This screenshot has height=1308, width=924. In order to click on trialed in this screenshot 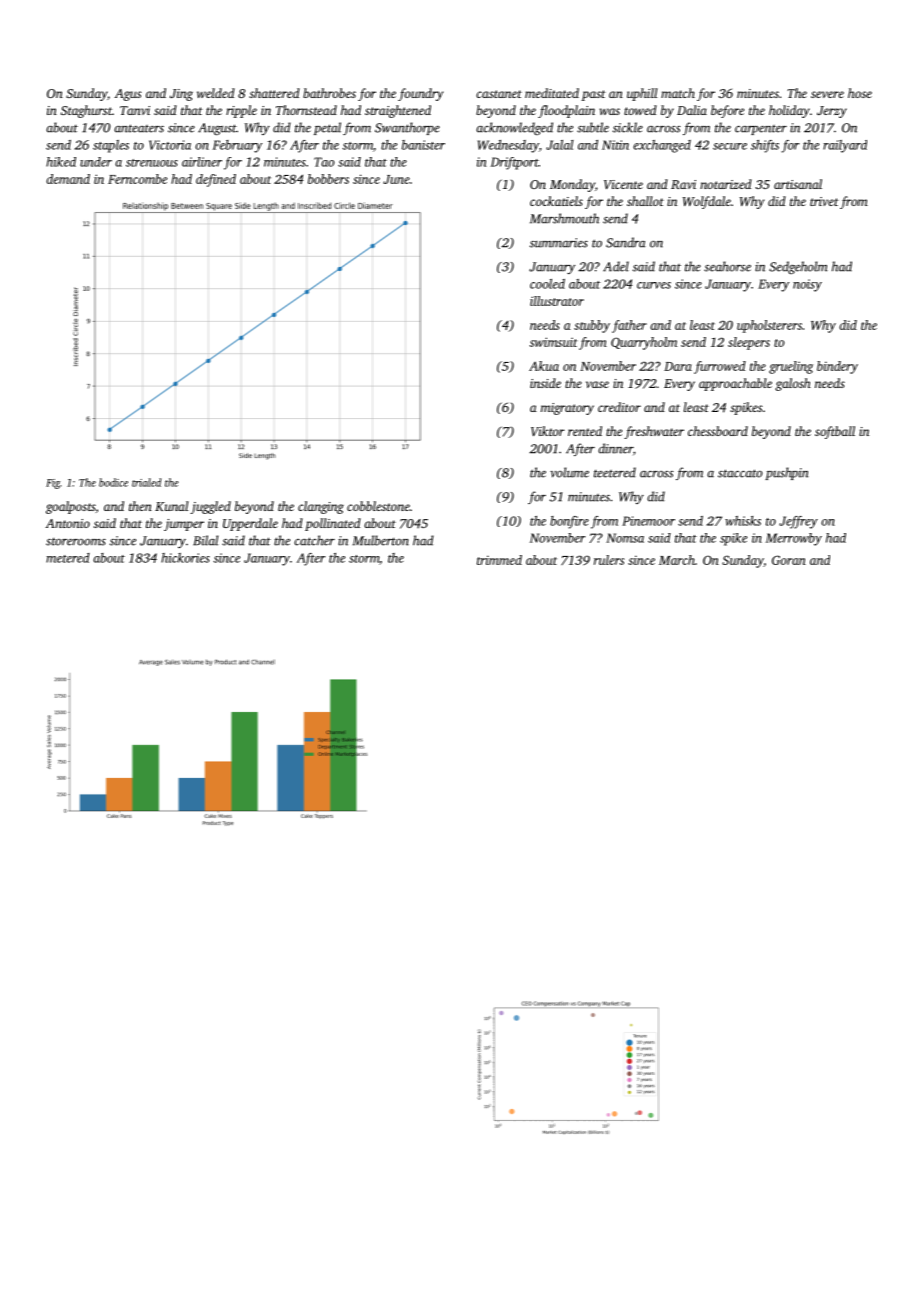, I will do `click(146, 482)`.
